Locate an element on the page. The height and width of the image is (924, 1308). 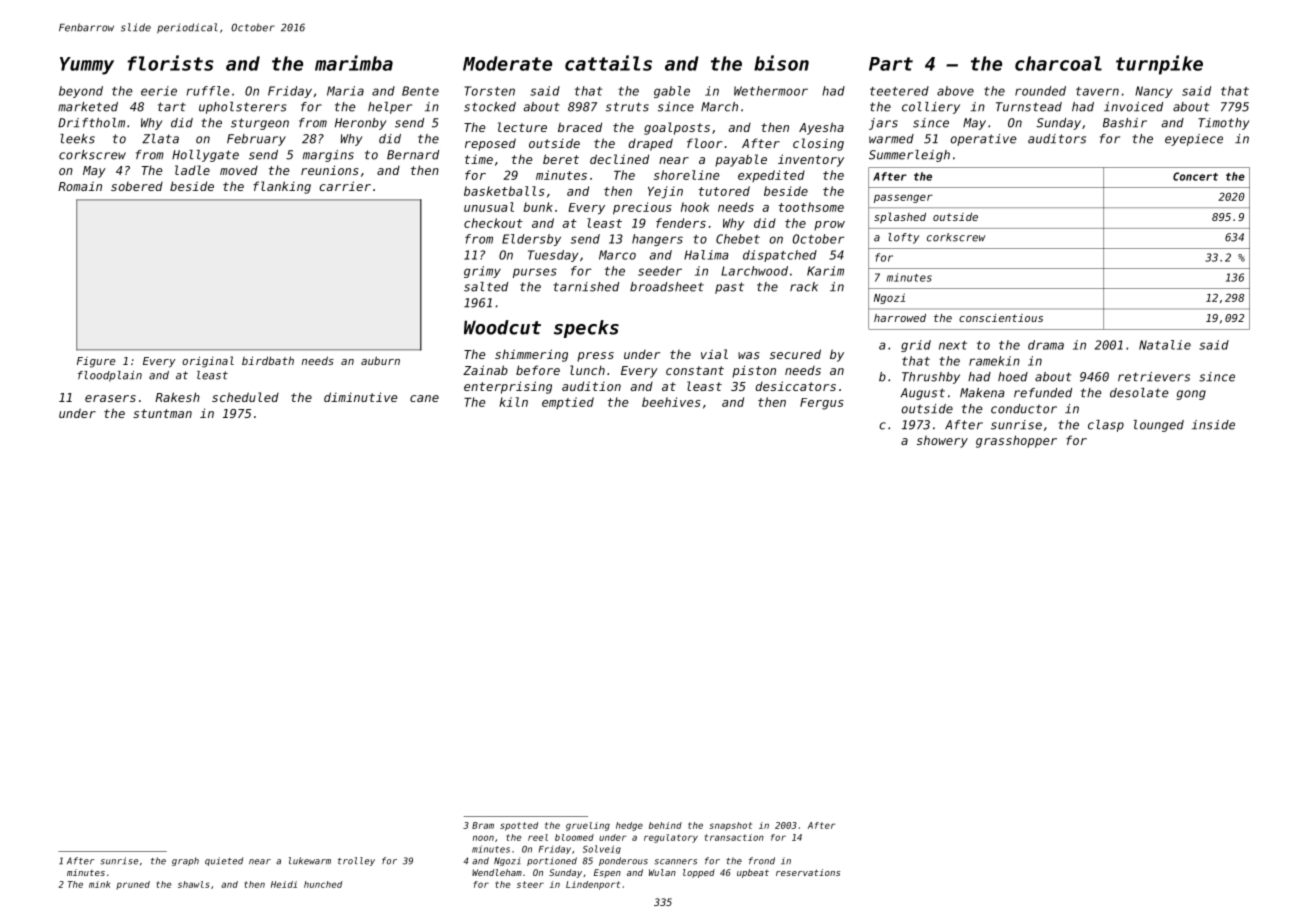
declined is located at coordinates (619, 159).
